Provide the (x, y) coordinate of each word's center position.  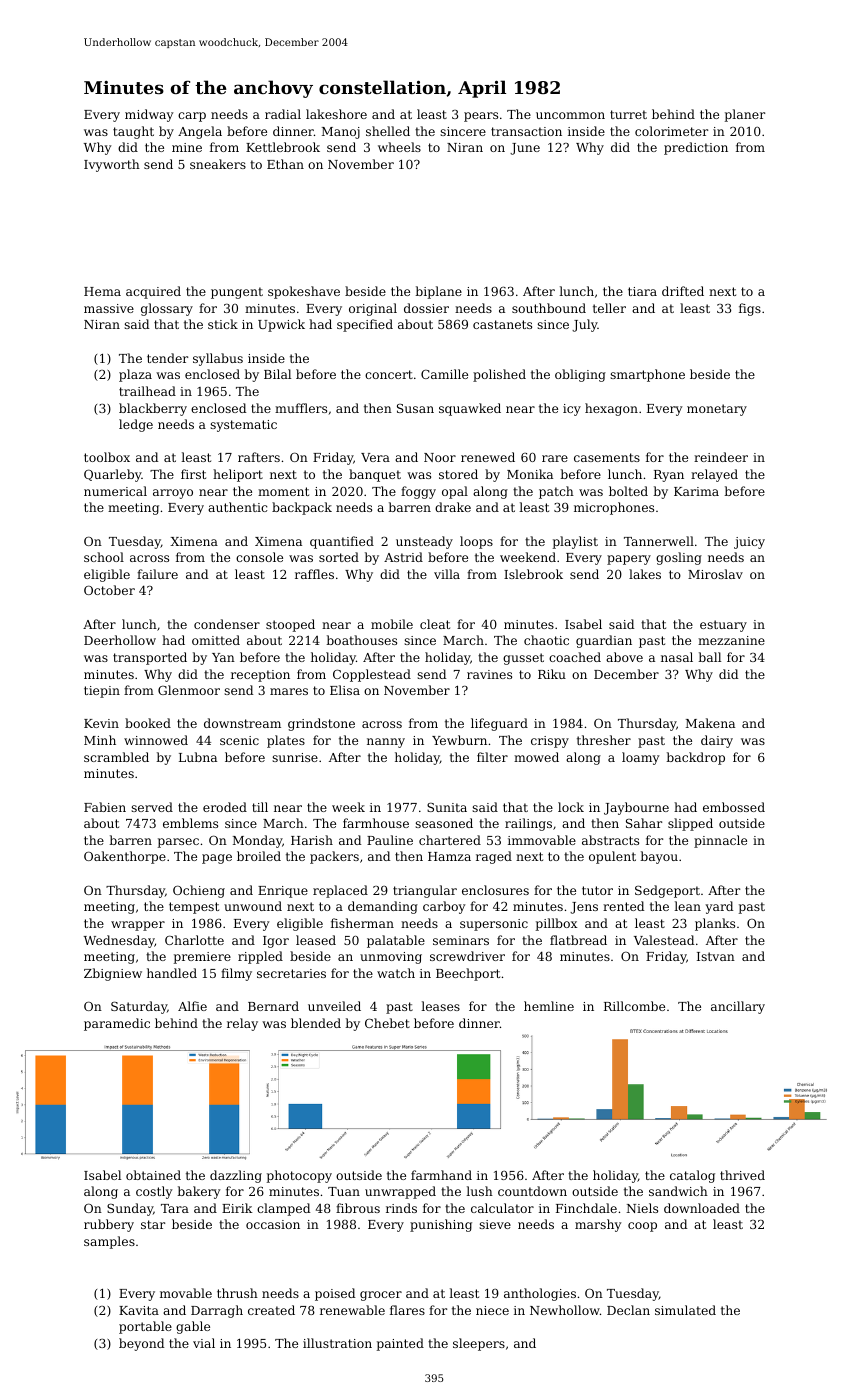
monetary (717, 410)
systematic (243, 426)
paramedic (117, 1024)
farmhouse (376, 823)
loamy (640, 758)
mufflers (301, 408)
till (260, 807)
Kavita (139, 1310)
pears (481, 117)
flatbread (578, 940)
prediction (696, 148)
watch (396, 973)
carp (192, 117)
